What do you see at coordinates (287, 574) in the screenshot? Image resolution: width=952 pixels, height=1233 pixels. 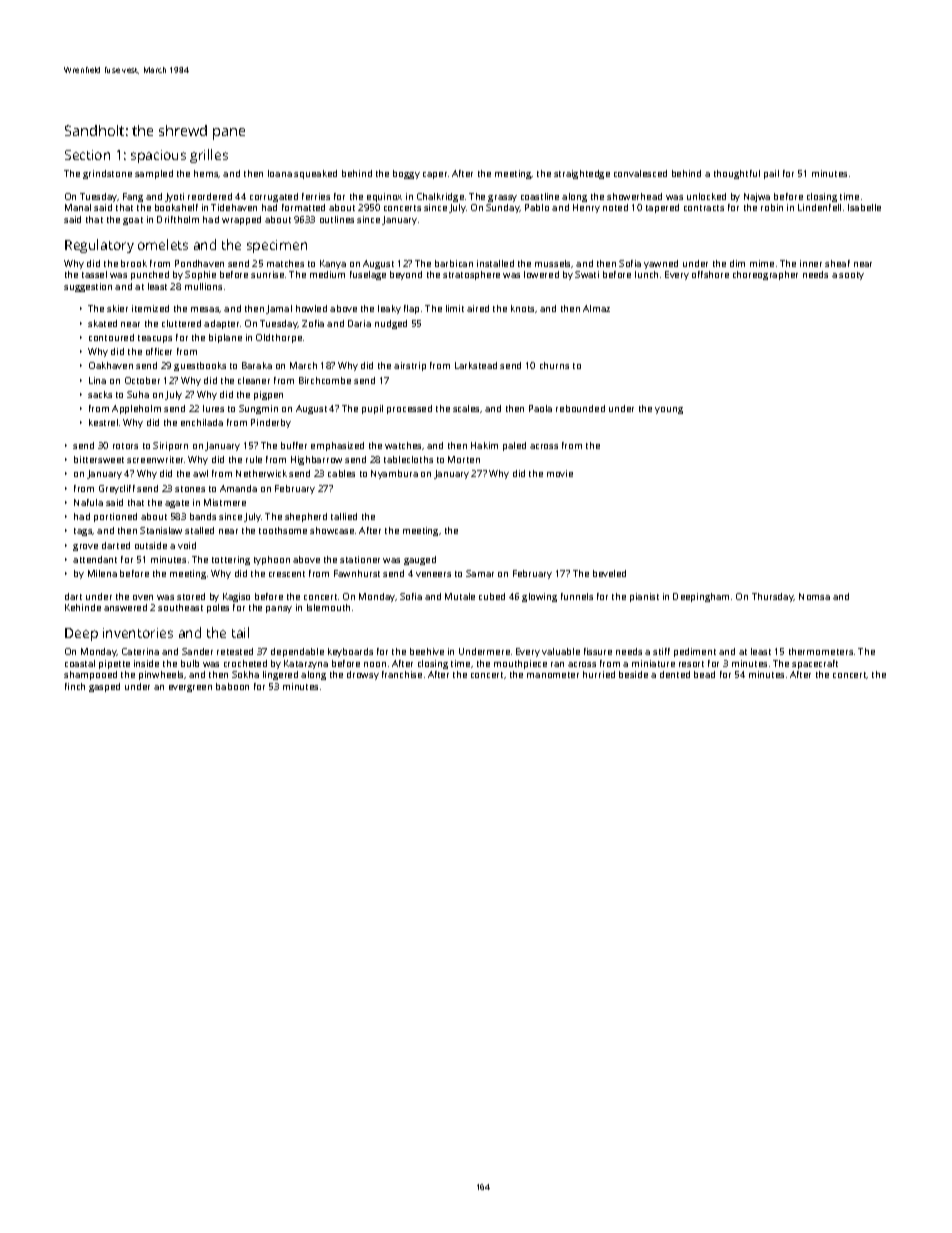 I see `crescent` at bounding box center [287, 574].
